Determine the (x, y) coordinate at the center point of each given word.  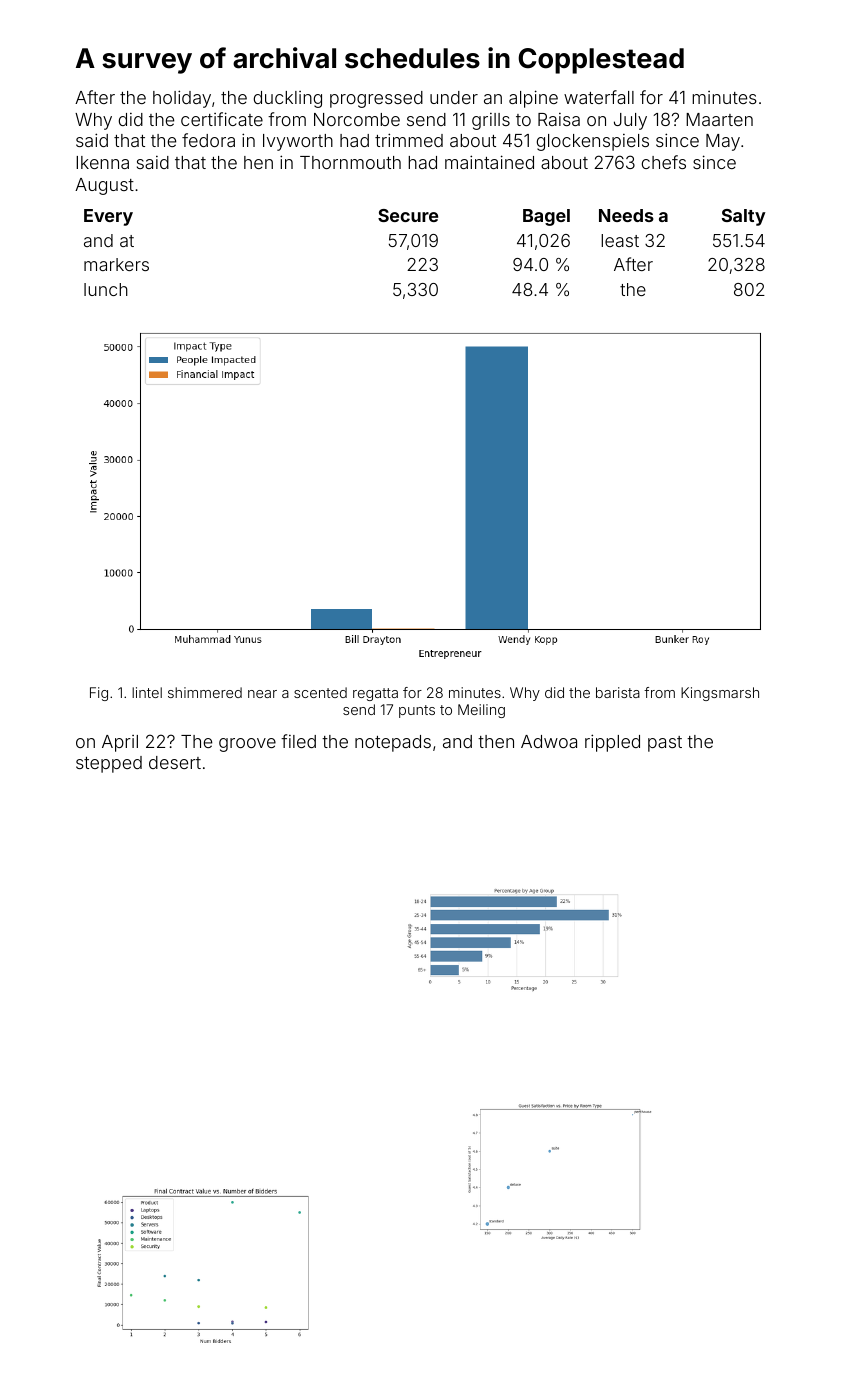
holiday (182, 99)
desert (175, 762)
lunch (106, 289)
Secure (408, 215)
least (620, 240)
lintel (147, 692)
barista (618, 692)
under (454, 97)
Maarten (719, 119)
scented (320, 692)
